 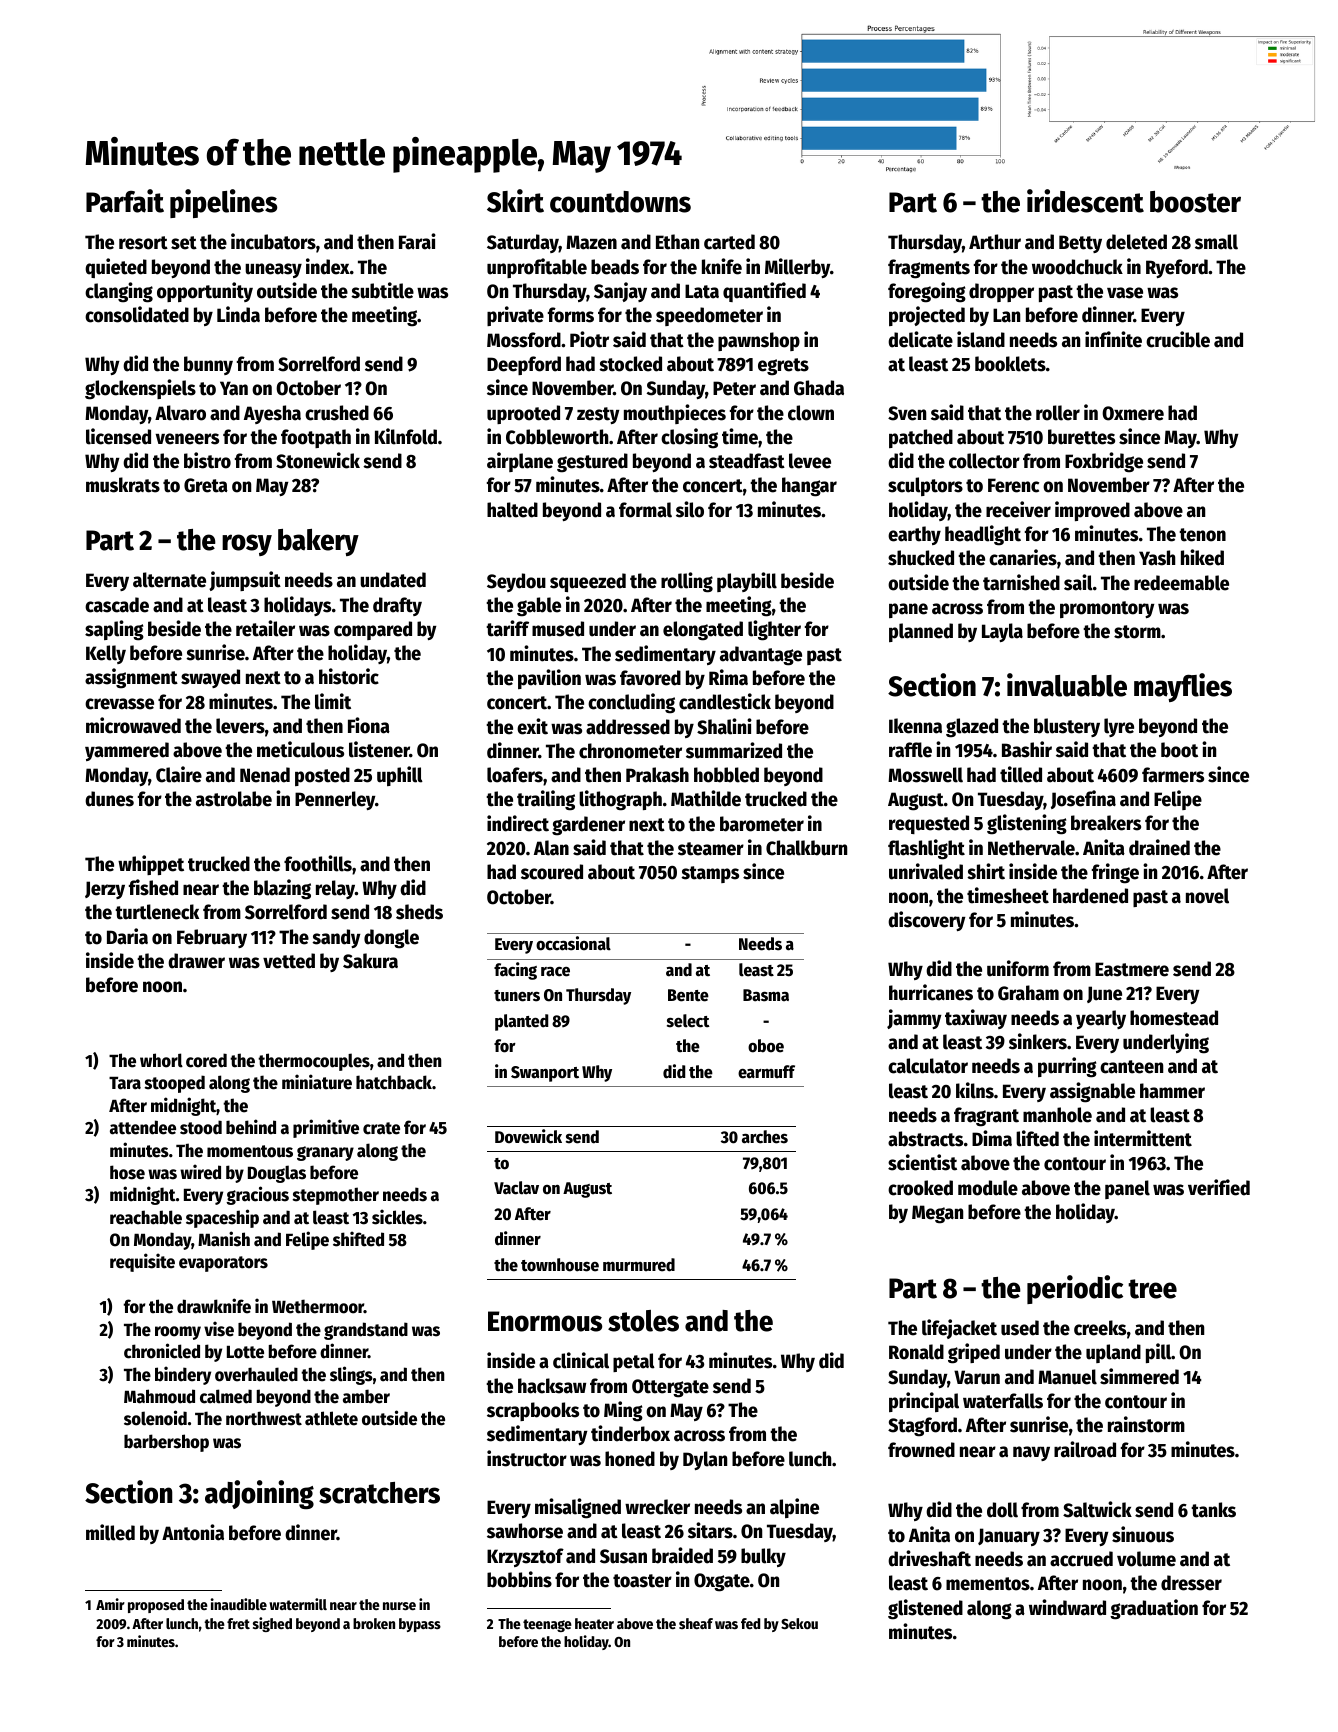 What do you see at coordinates (750, 1623) in the document?
I see `fed` at bounding box center [750, 1623].
